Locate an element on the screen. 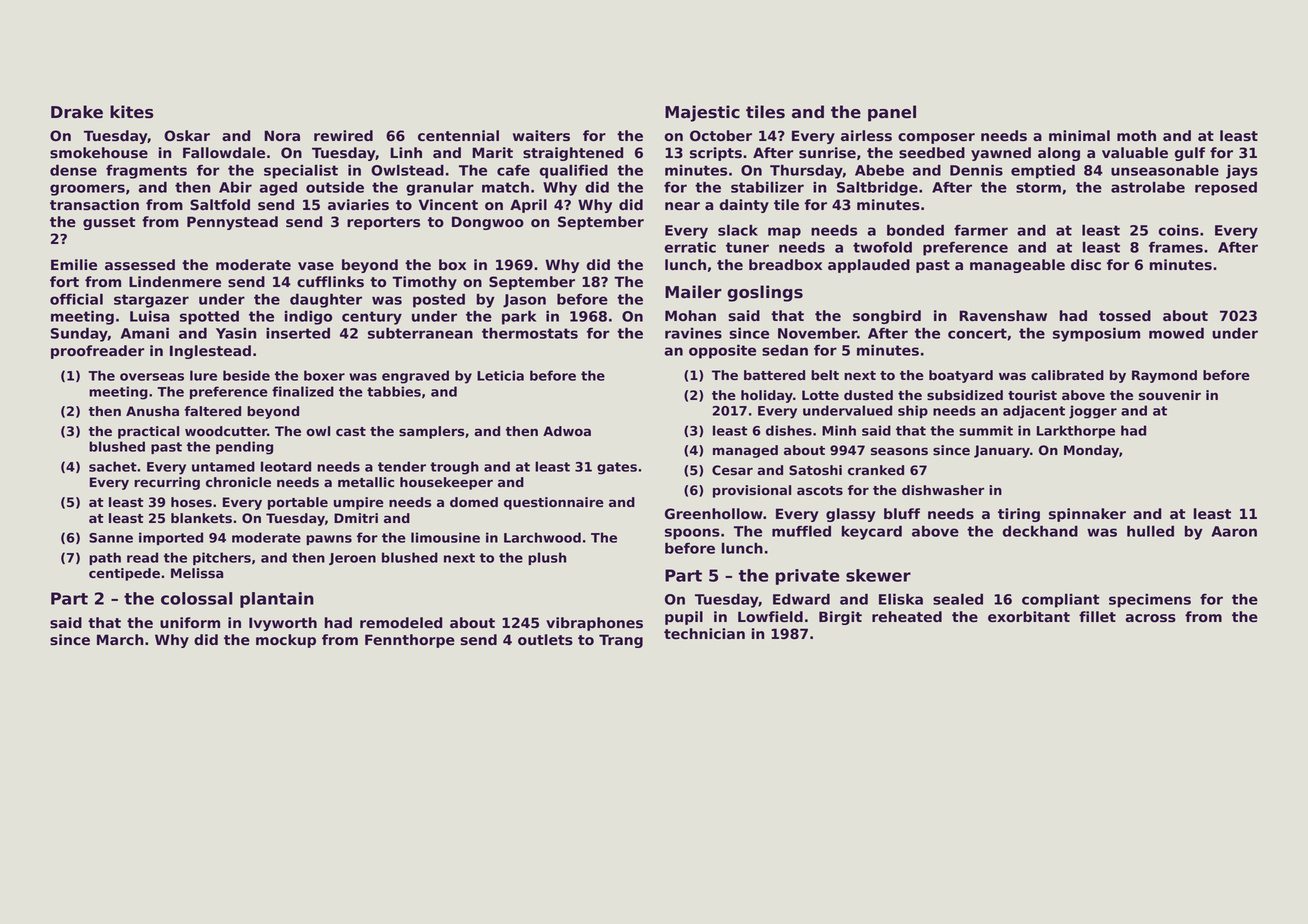 The height and width of the screenshot is (924, 1308). jays is located at coordinates (1242, 172).
